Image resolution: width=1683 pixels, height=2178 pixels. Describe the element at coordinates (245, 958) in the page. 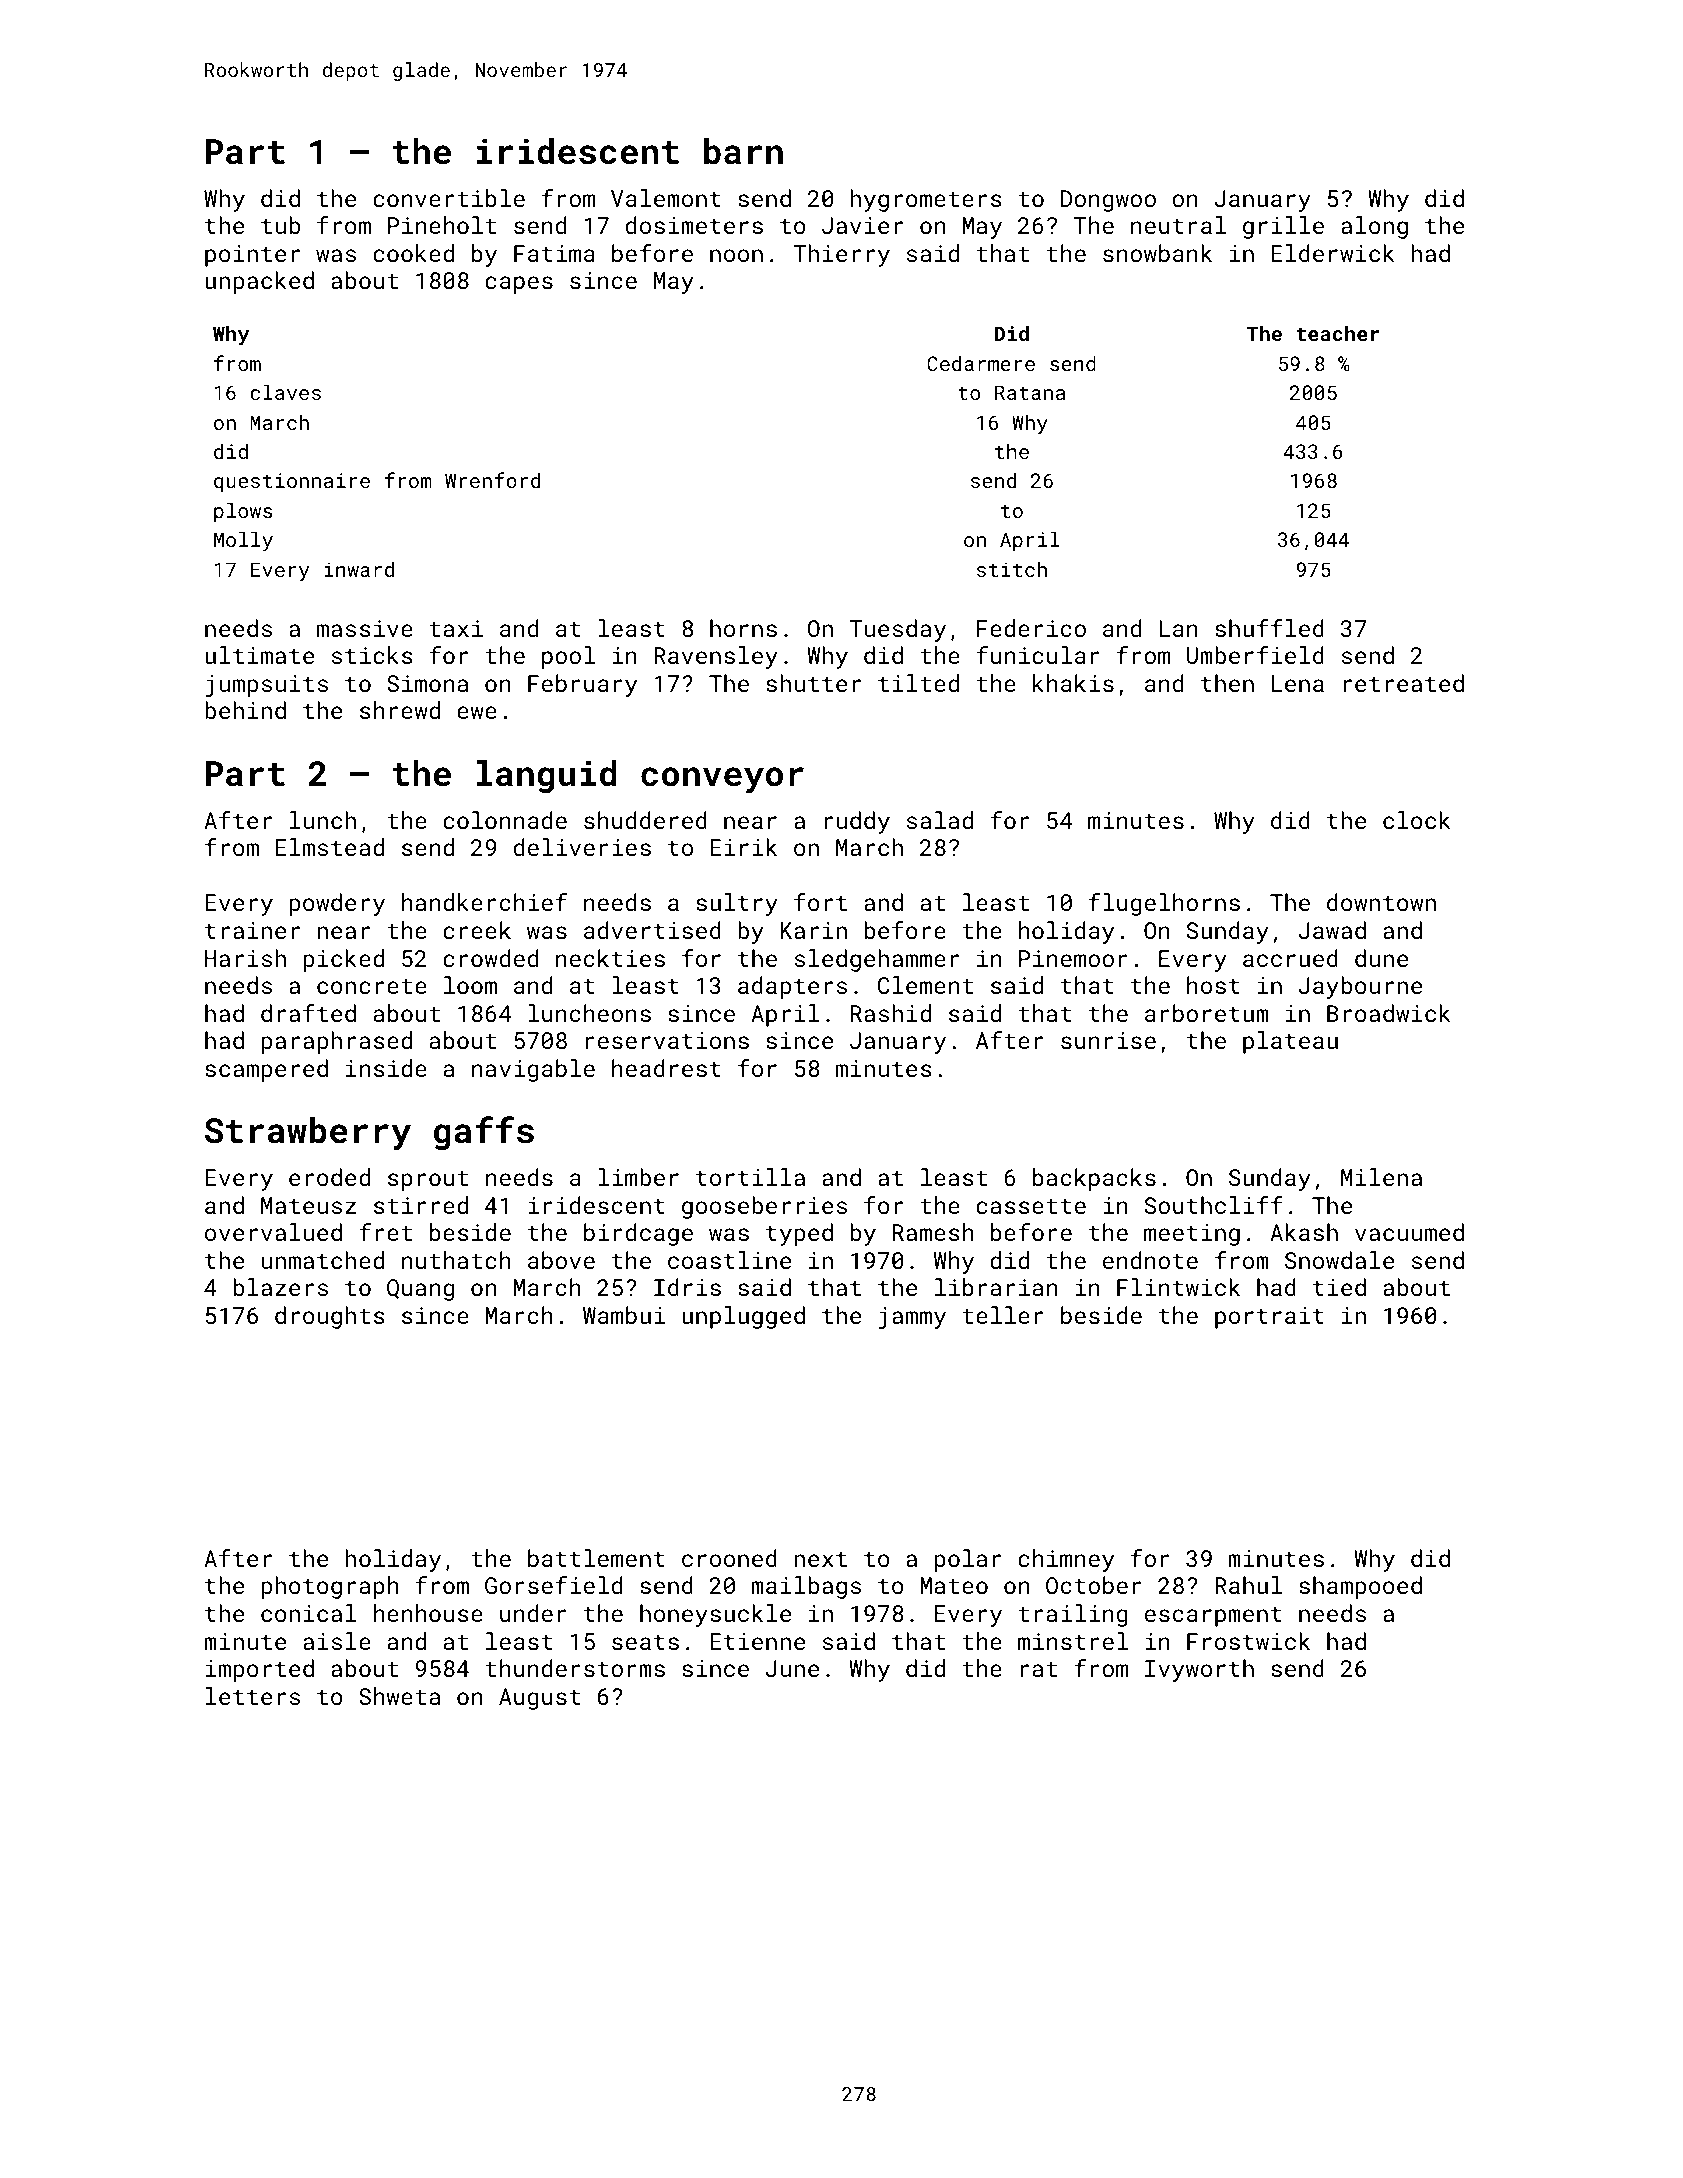

I see `Harish` at that location.
